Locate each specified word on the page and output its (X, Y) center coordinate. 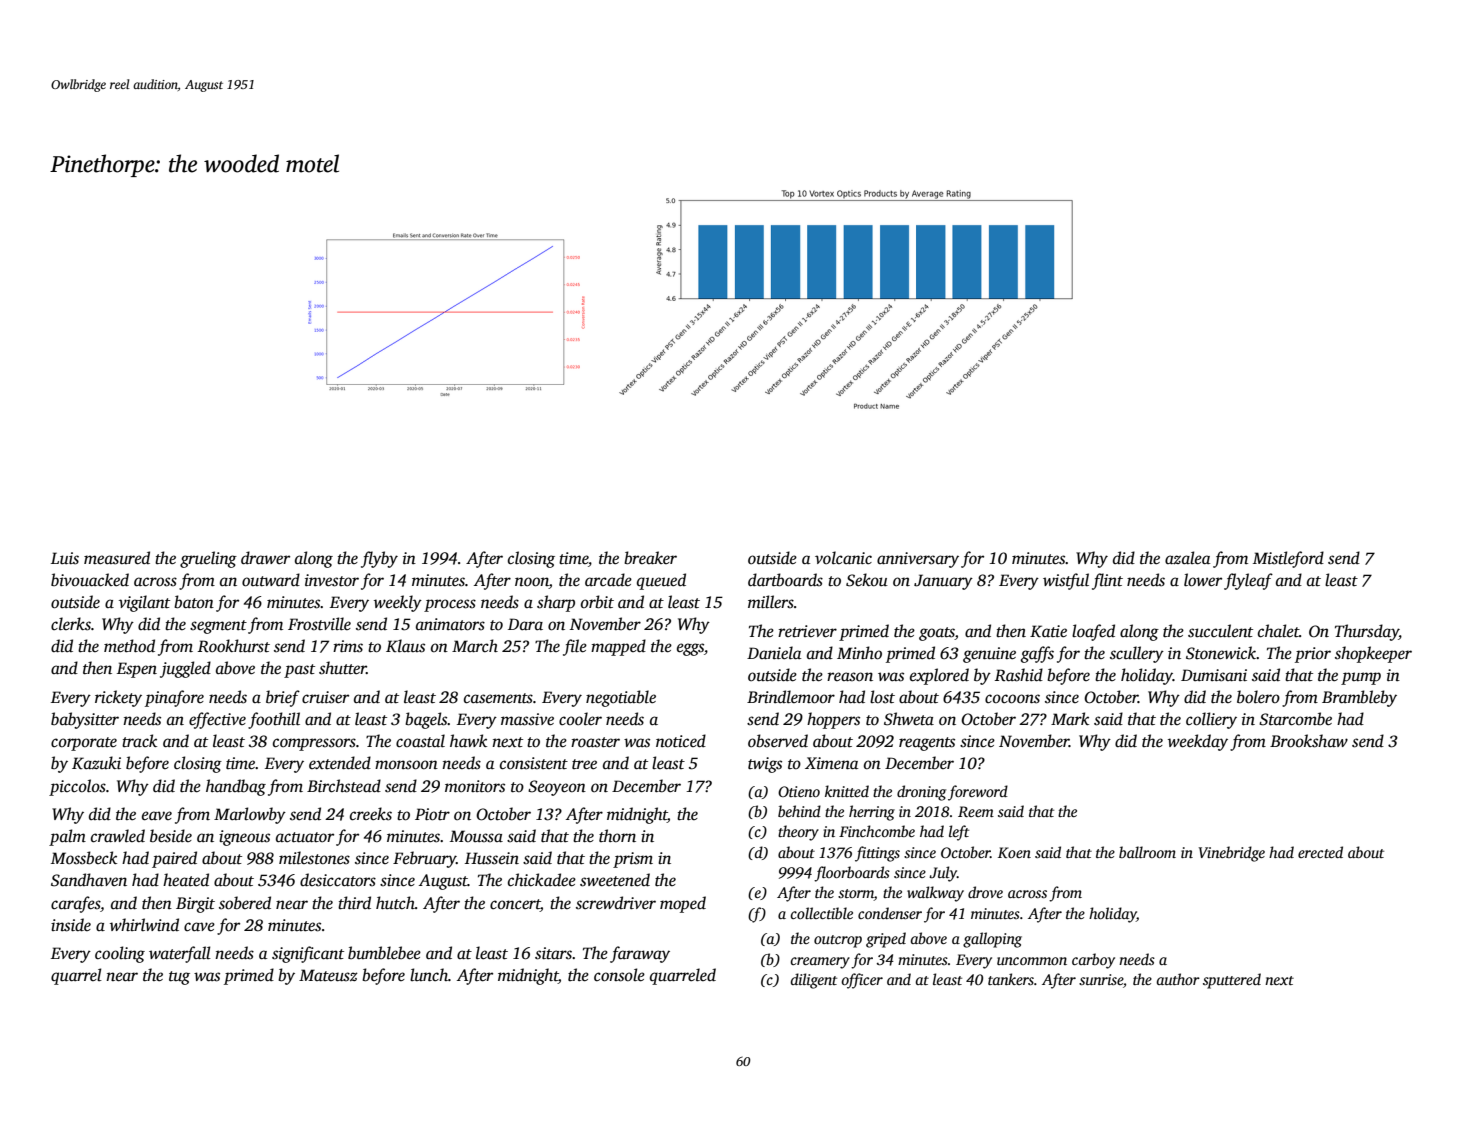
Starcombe (1295, 719)
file (575, 647)
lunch (429, 975)
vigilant (144, 603)
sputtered (1232, 981)
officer (862, 981)
